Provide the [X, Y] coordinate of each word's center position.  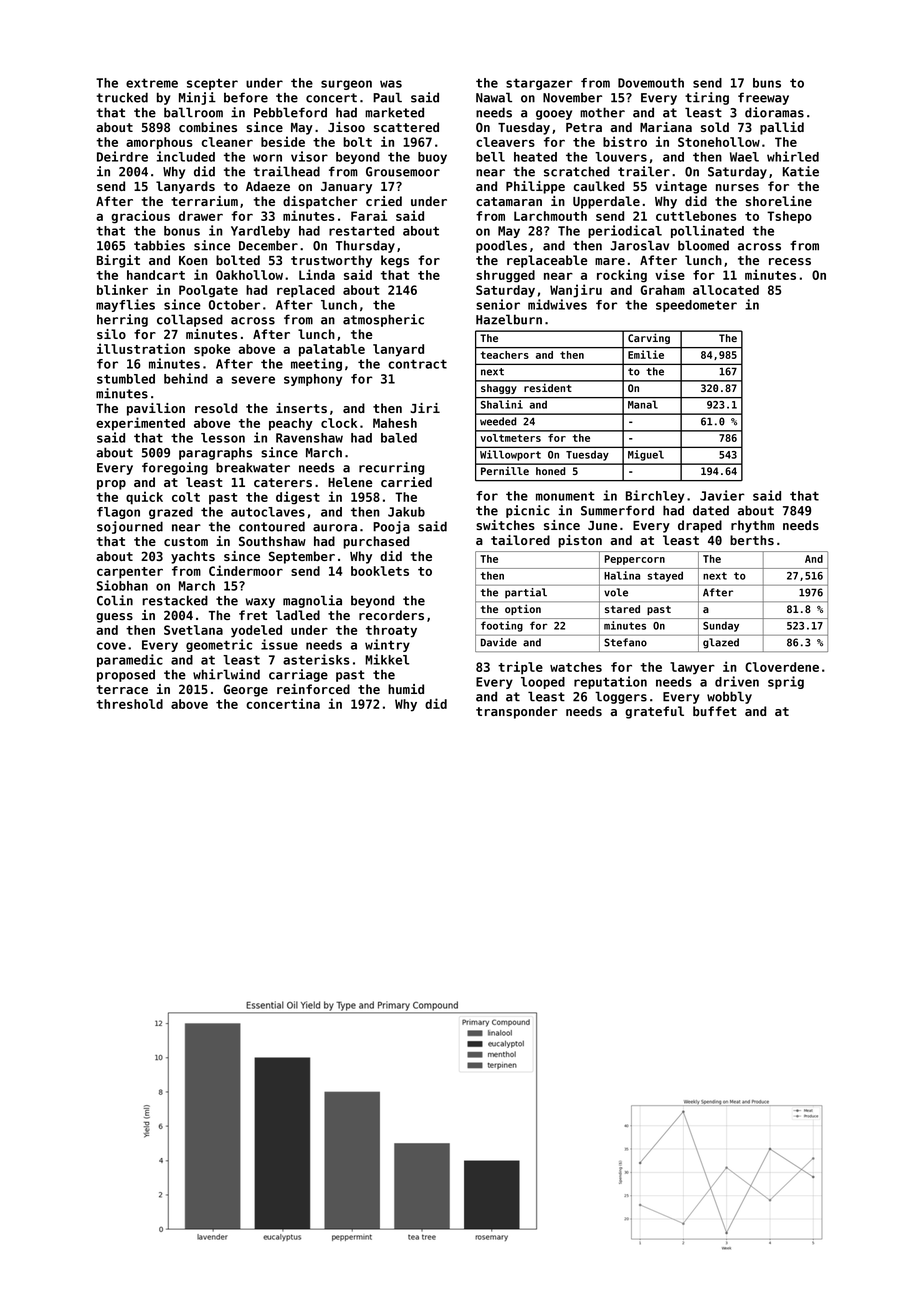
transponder [517, 712]
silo [111, 334]
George [246, 690]
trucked [122, 97]
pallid [782, 128]
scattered [406, 127]
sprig [786, 682]
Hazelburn [509, 319]
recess [790, 261]
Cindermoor [246, 570]
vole [616, 592]
